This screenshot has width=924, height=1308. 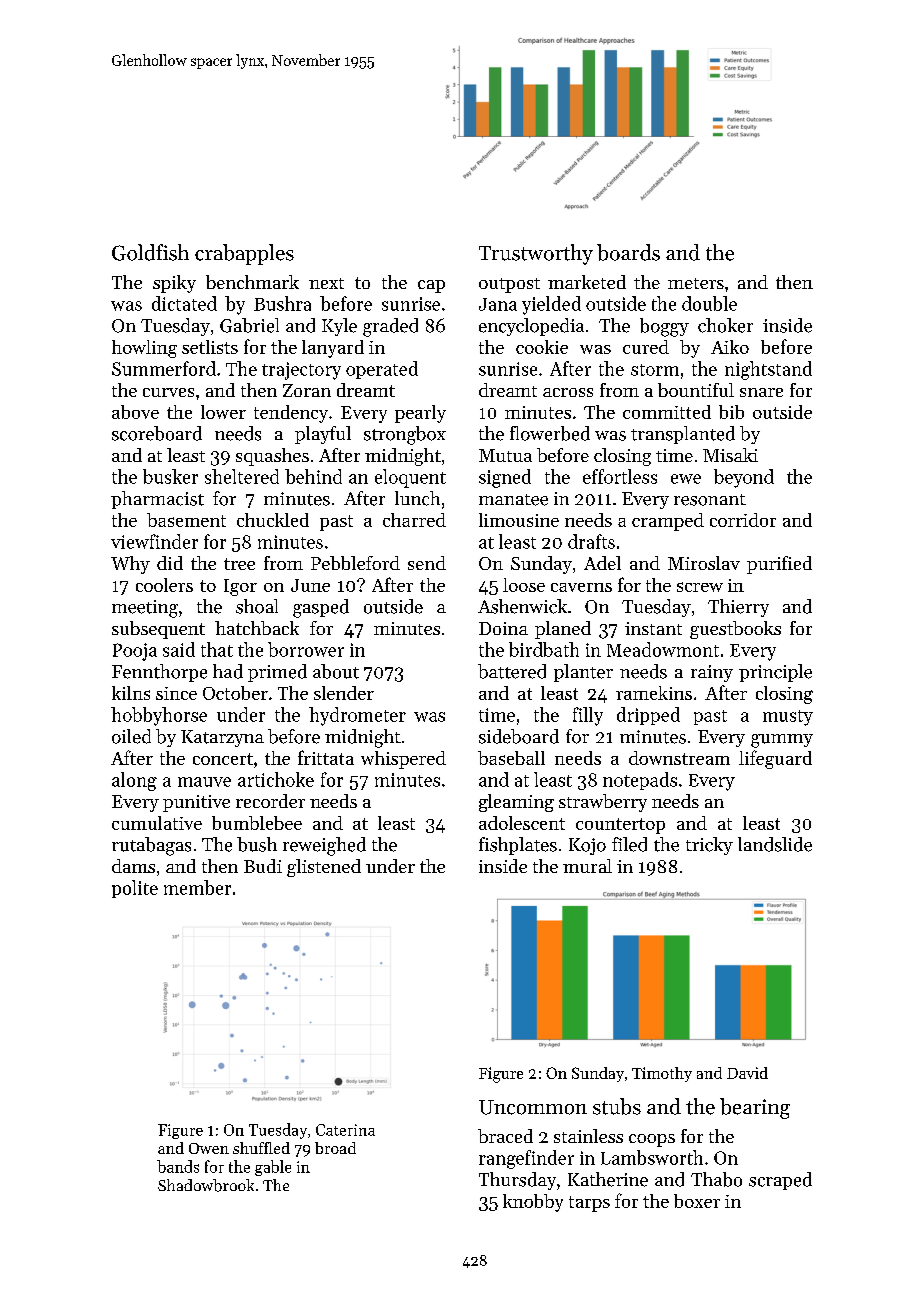 What do you see at coordinates (696, 283) in the screenshot?
I see `meters` at bounding box center [696, 283].
